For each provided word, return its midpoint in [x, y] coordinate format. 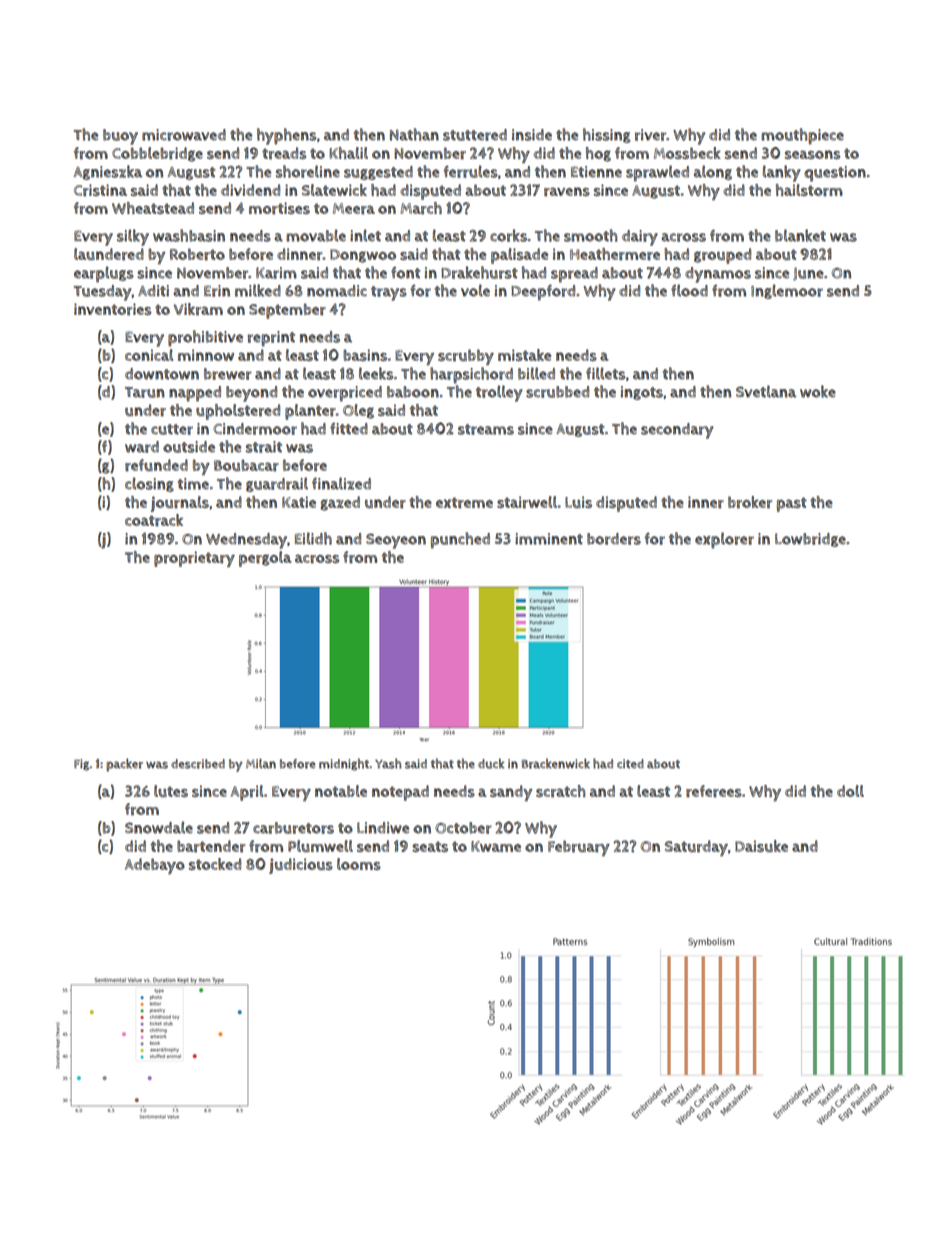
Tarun [145, 392]
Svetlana [766, 391]
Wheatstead [153, 208]
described [198, 764]
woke [818, 391]
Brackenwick [556, 763]
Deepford [543, 292]
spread [574, 275]
